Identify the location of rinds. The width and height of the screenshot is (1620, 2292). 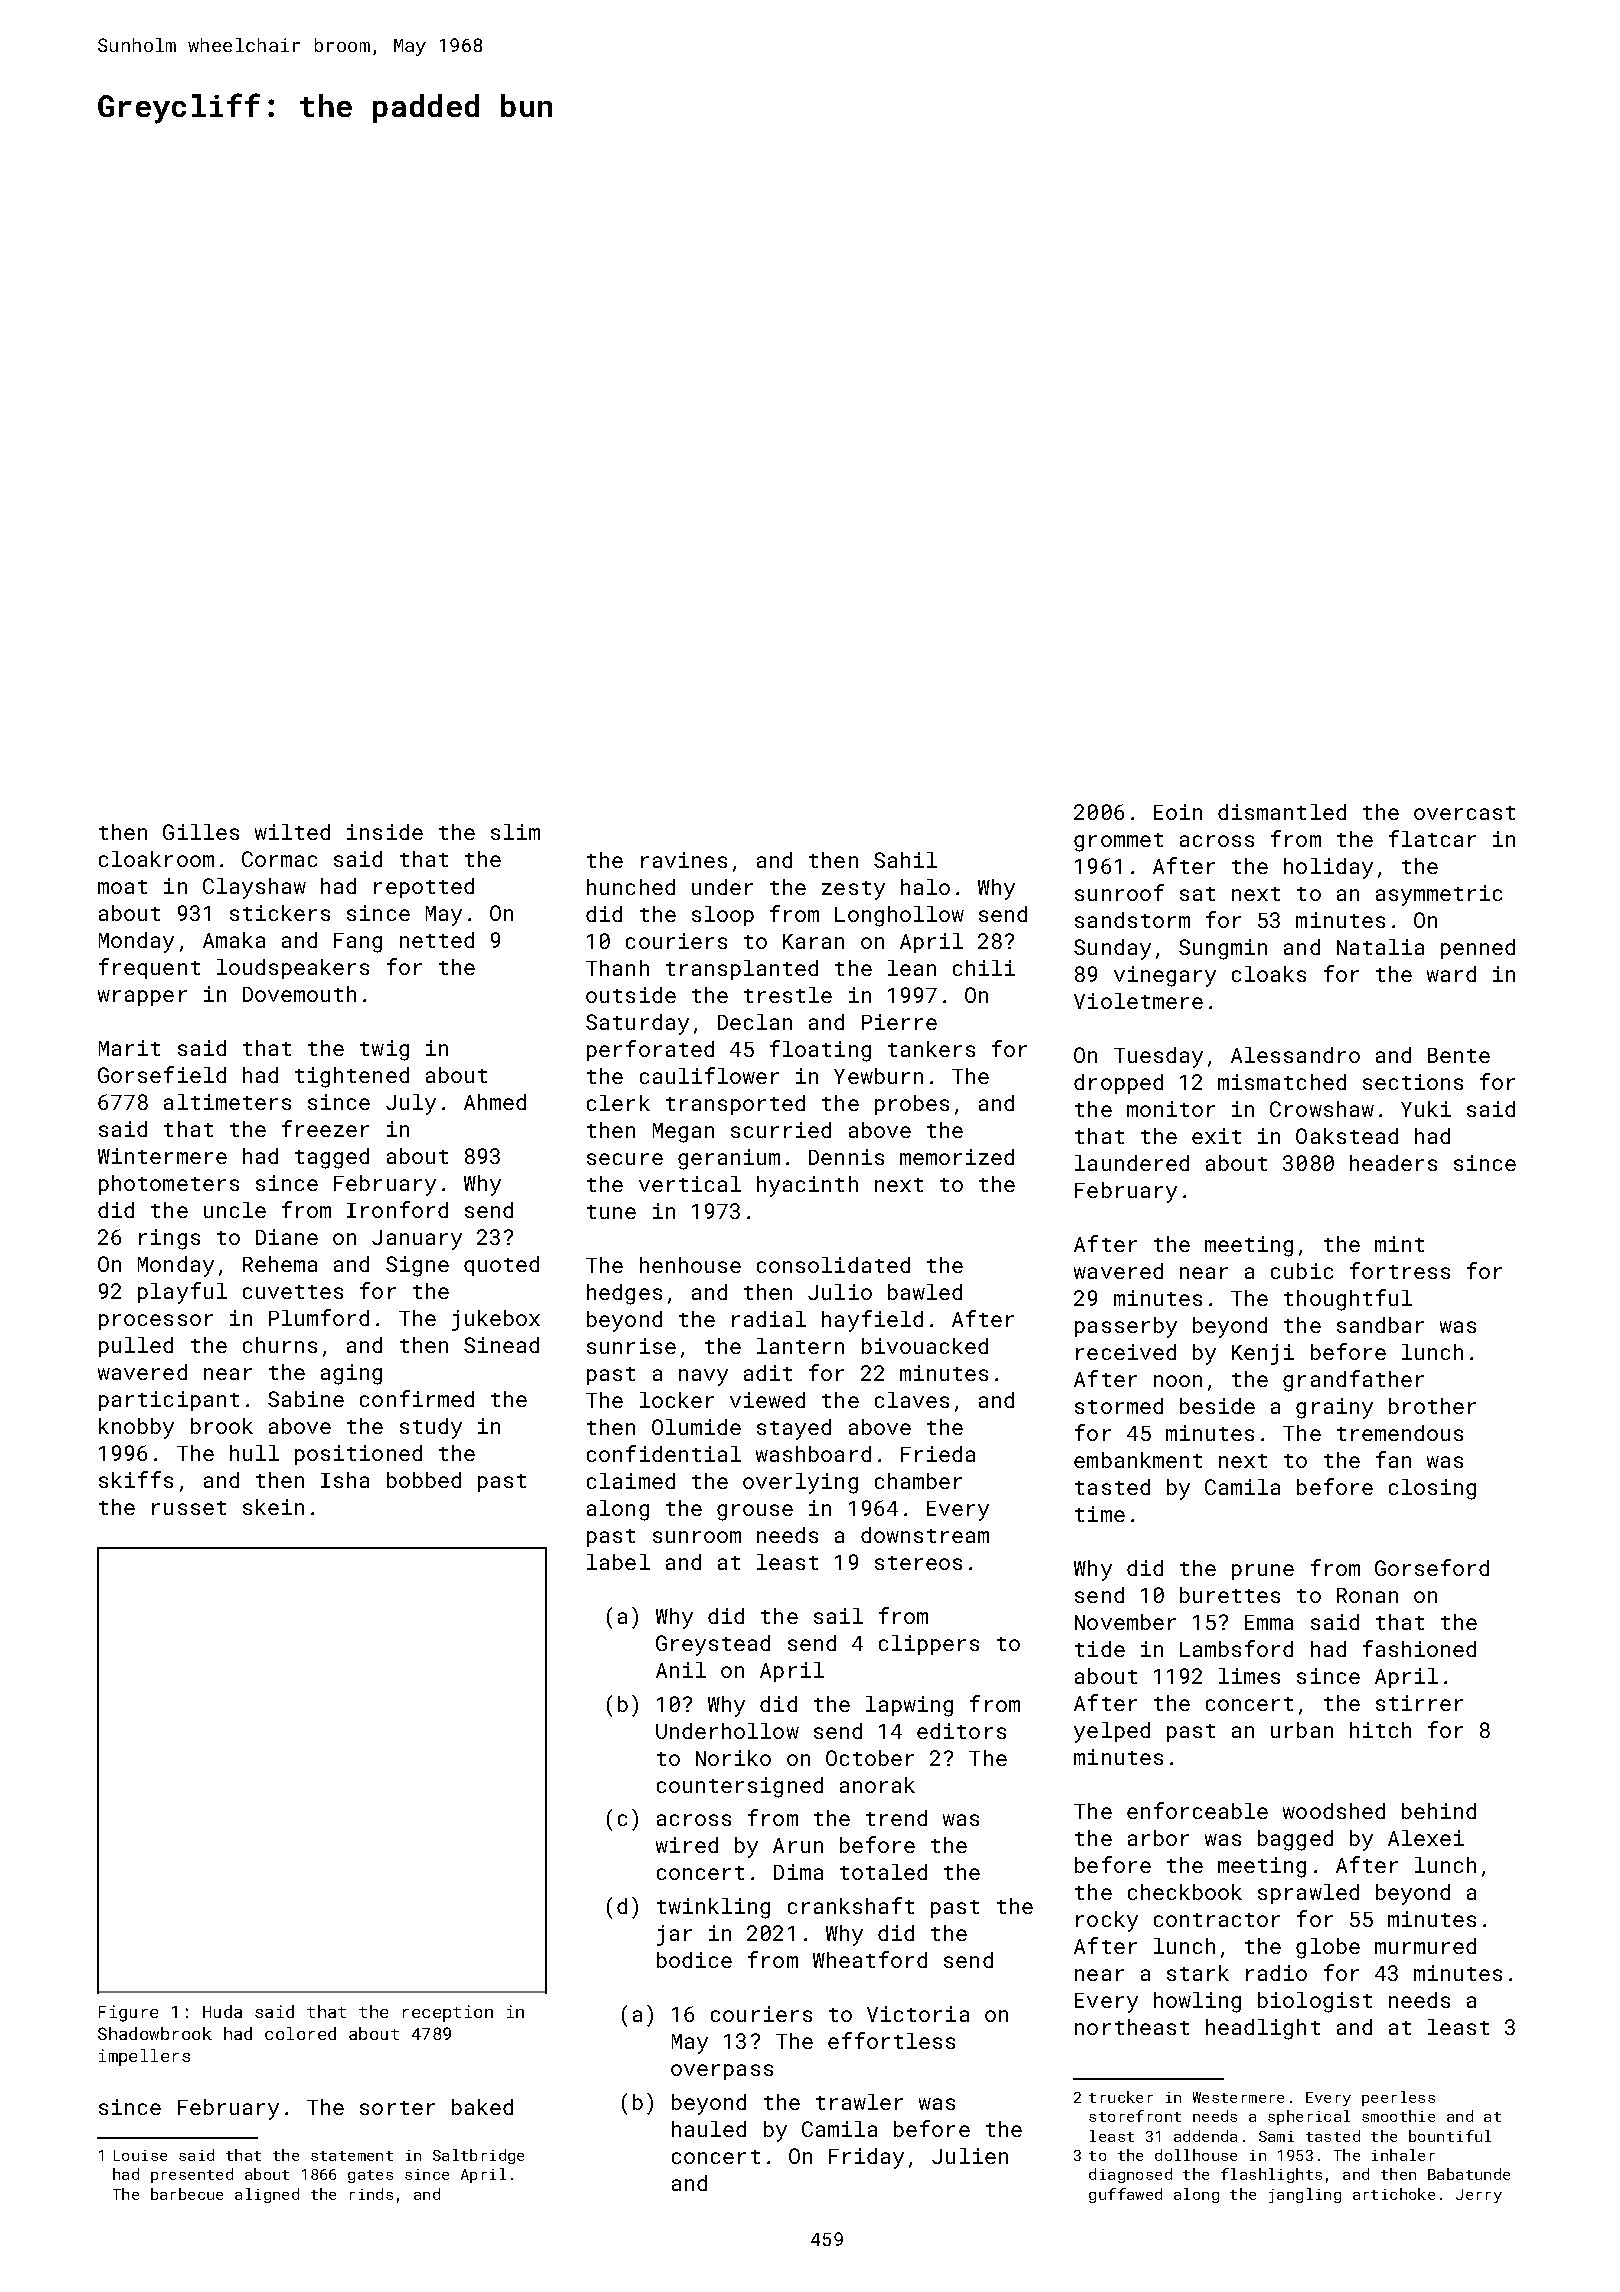
(371, 2194).
